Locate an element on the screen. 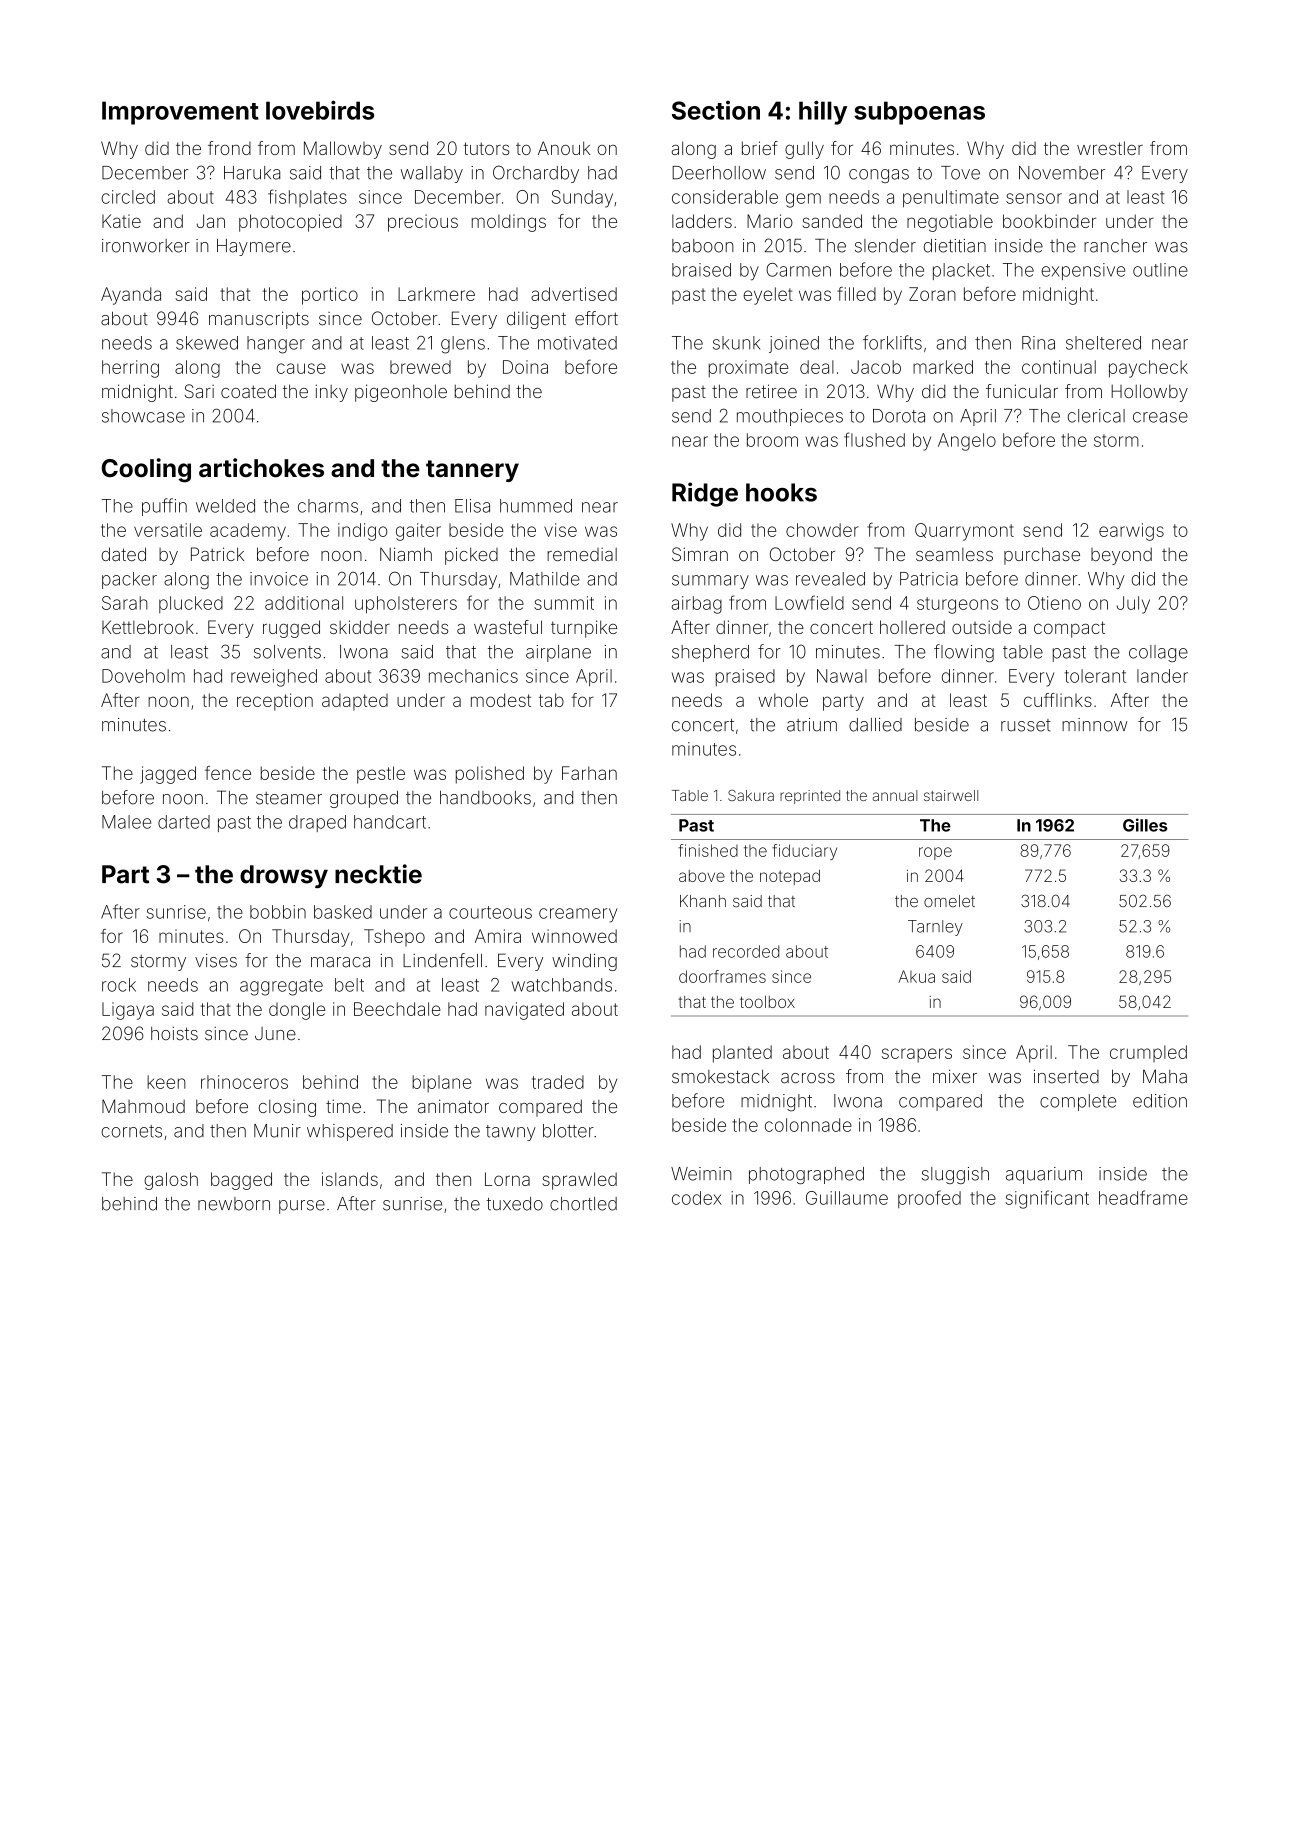 This screenshot has width=1289, height=1824. Improvement is located at coordinates (180, 113).
